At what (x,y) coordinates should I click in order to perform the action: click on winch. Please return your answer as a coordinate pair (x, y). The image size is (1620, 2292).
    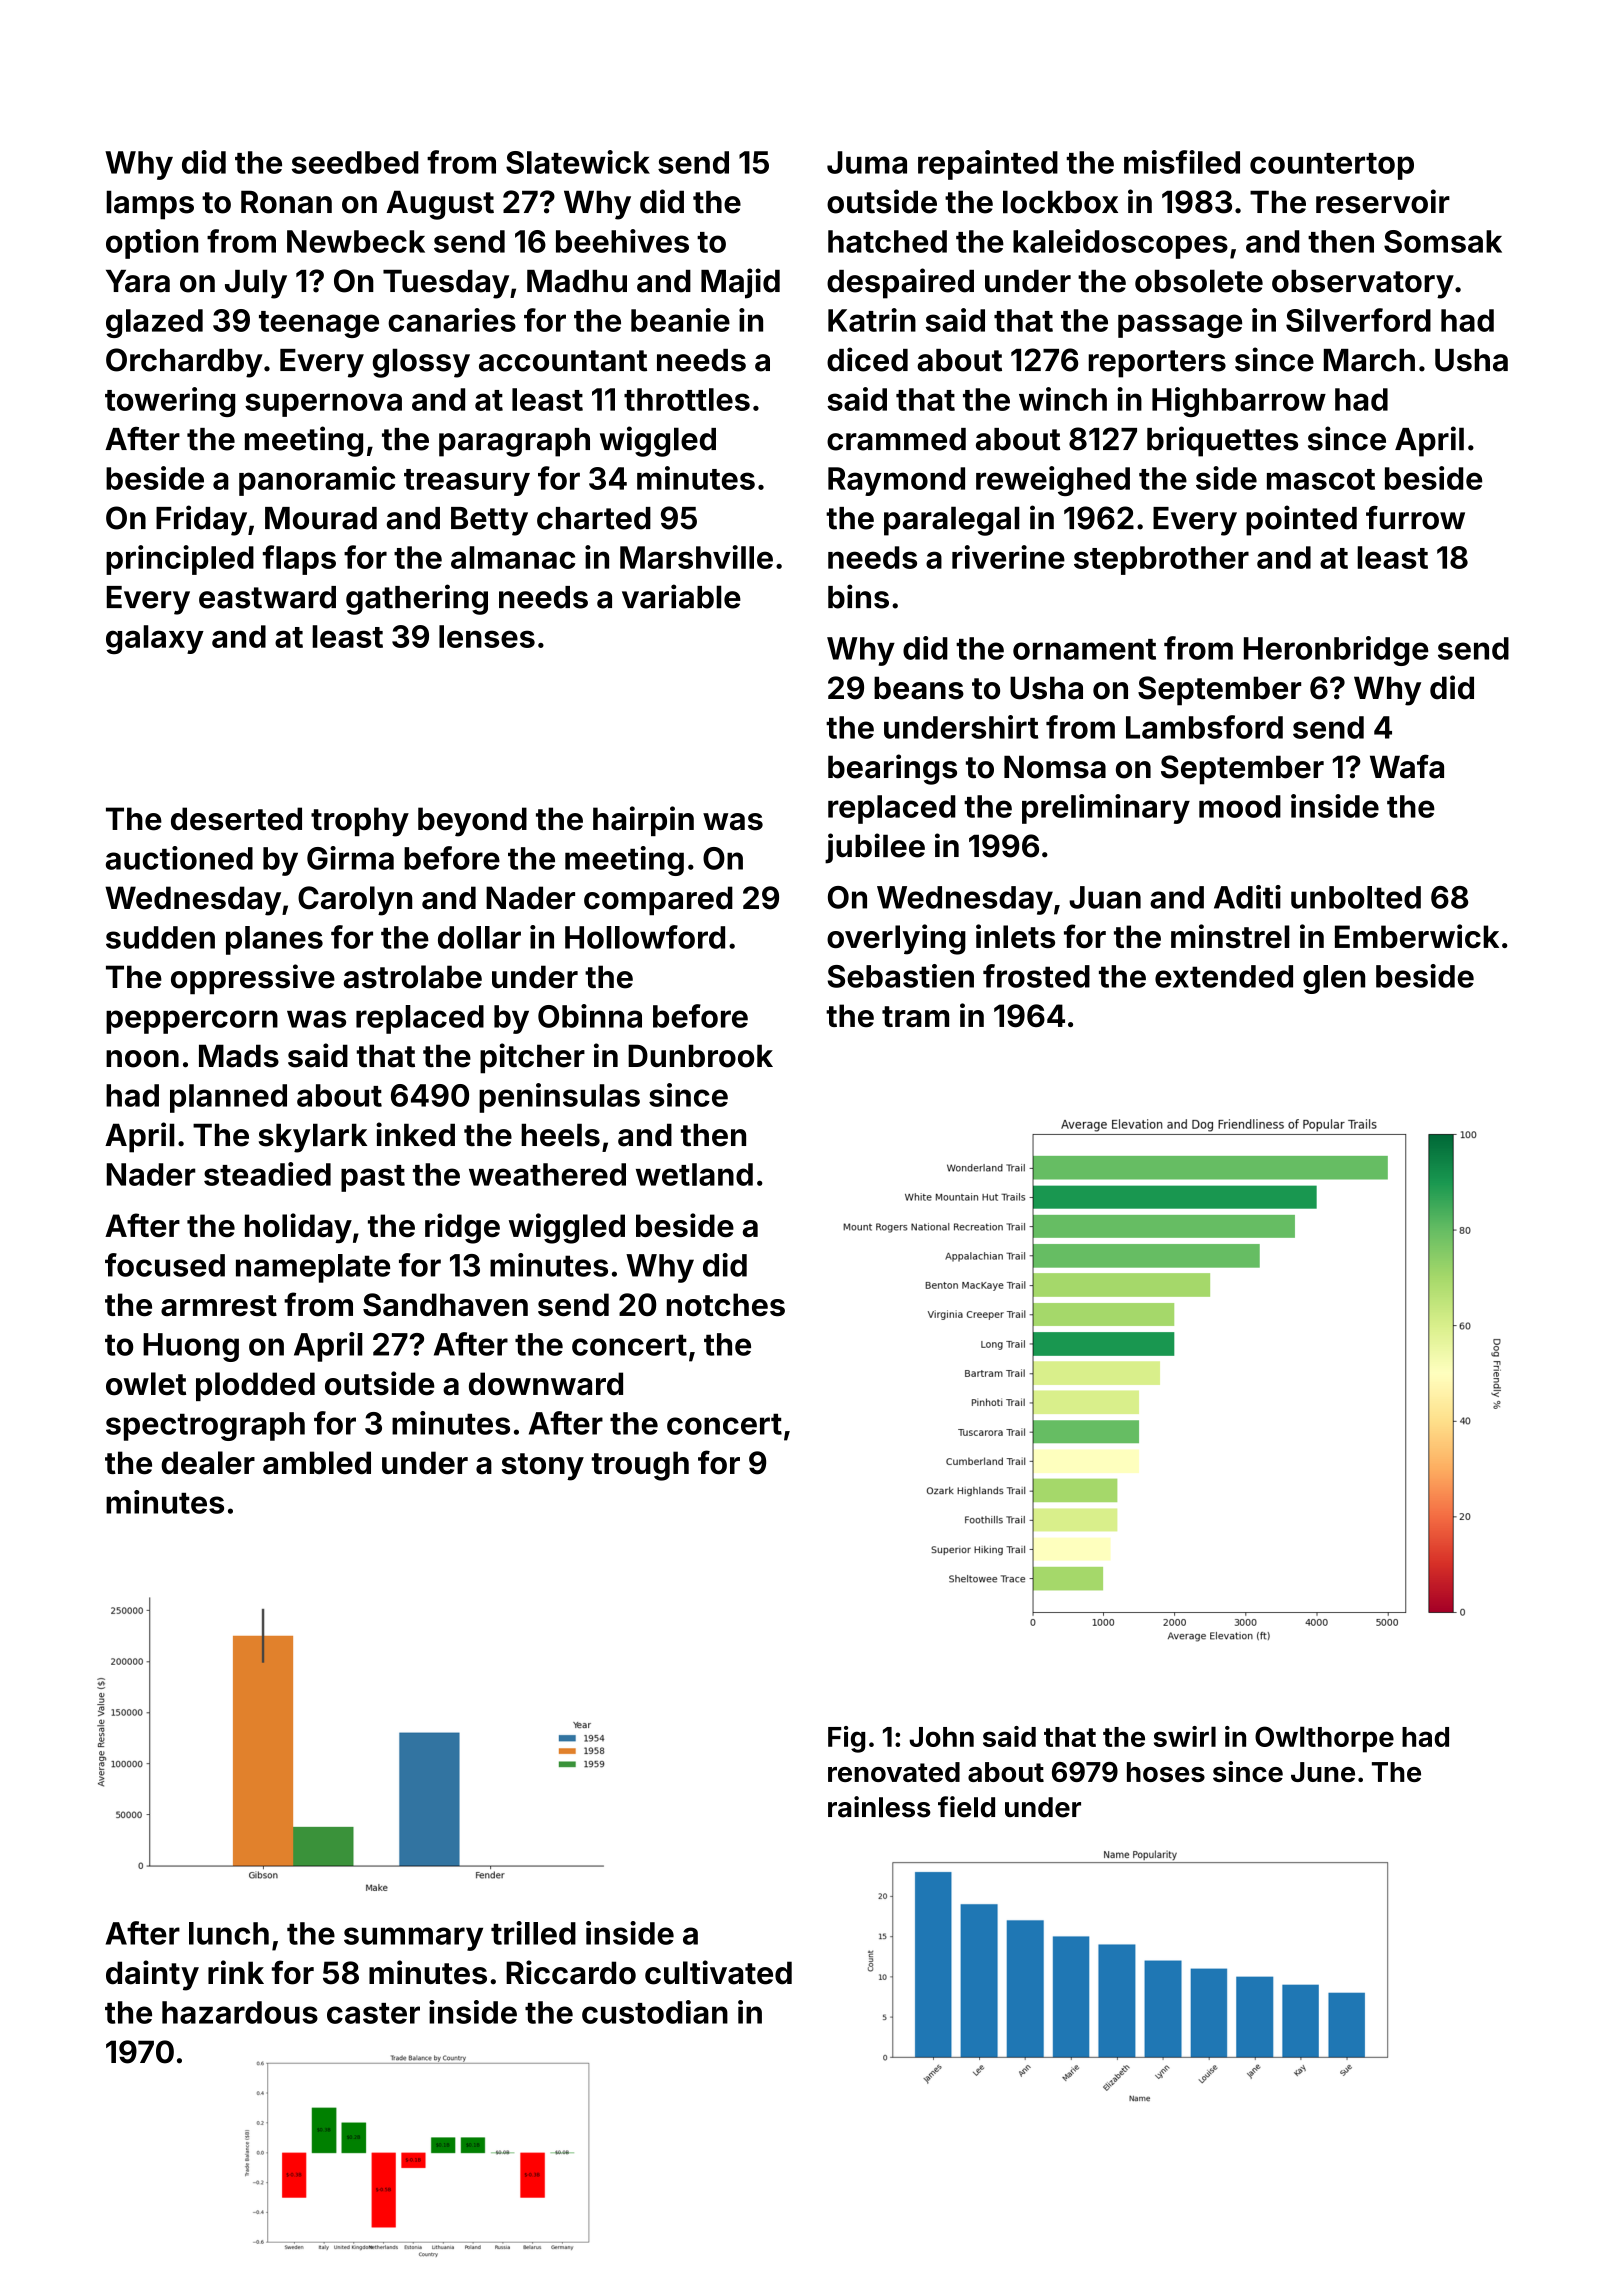
    Looking at the image, I should click on (1063, 399).
